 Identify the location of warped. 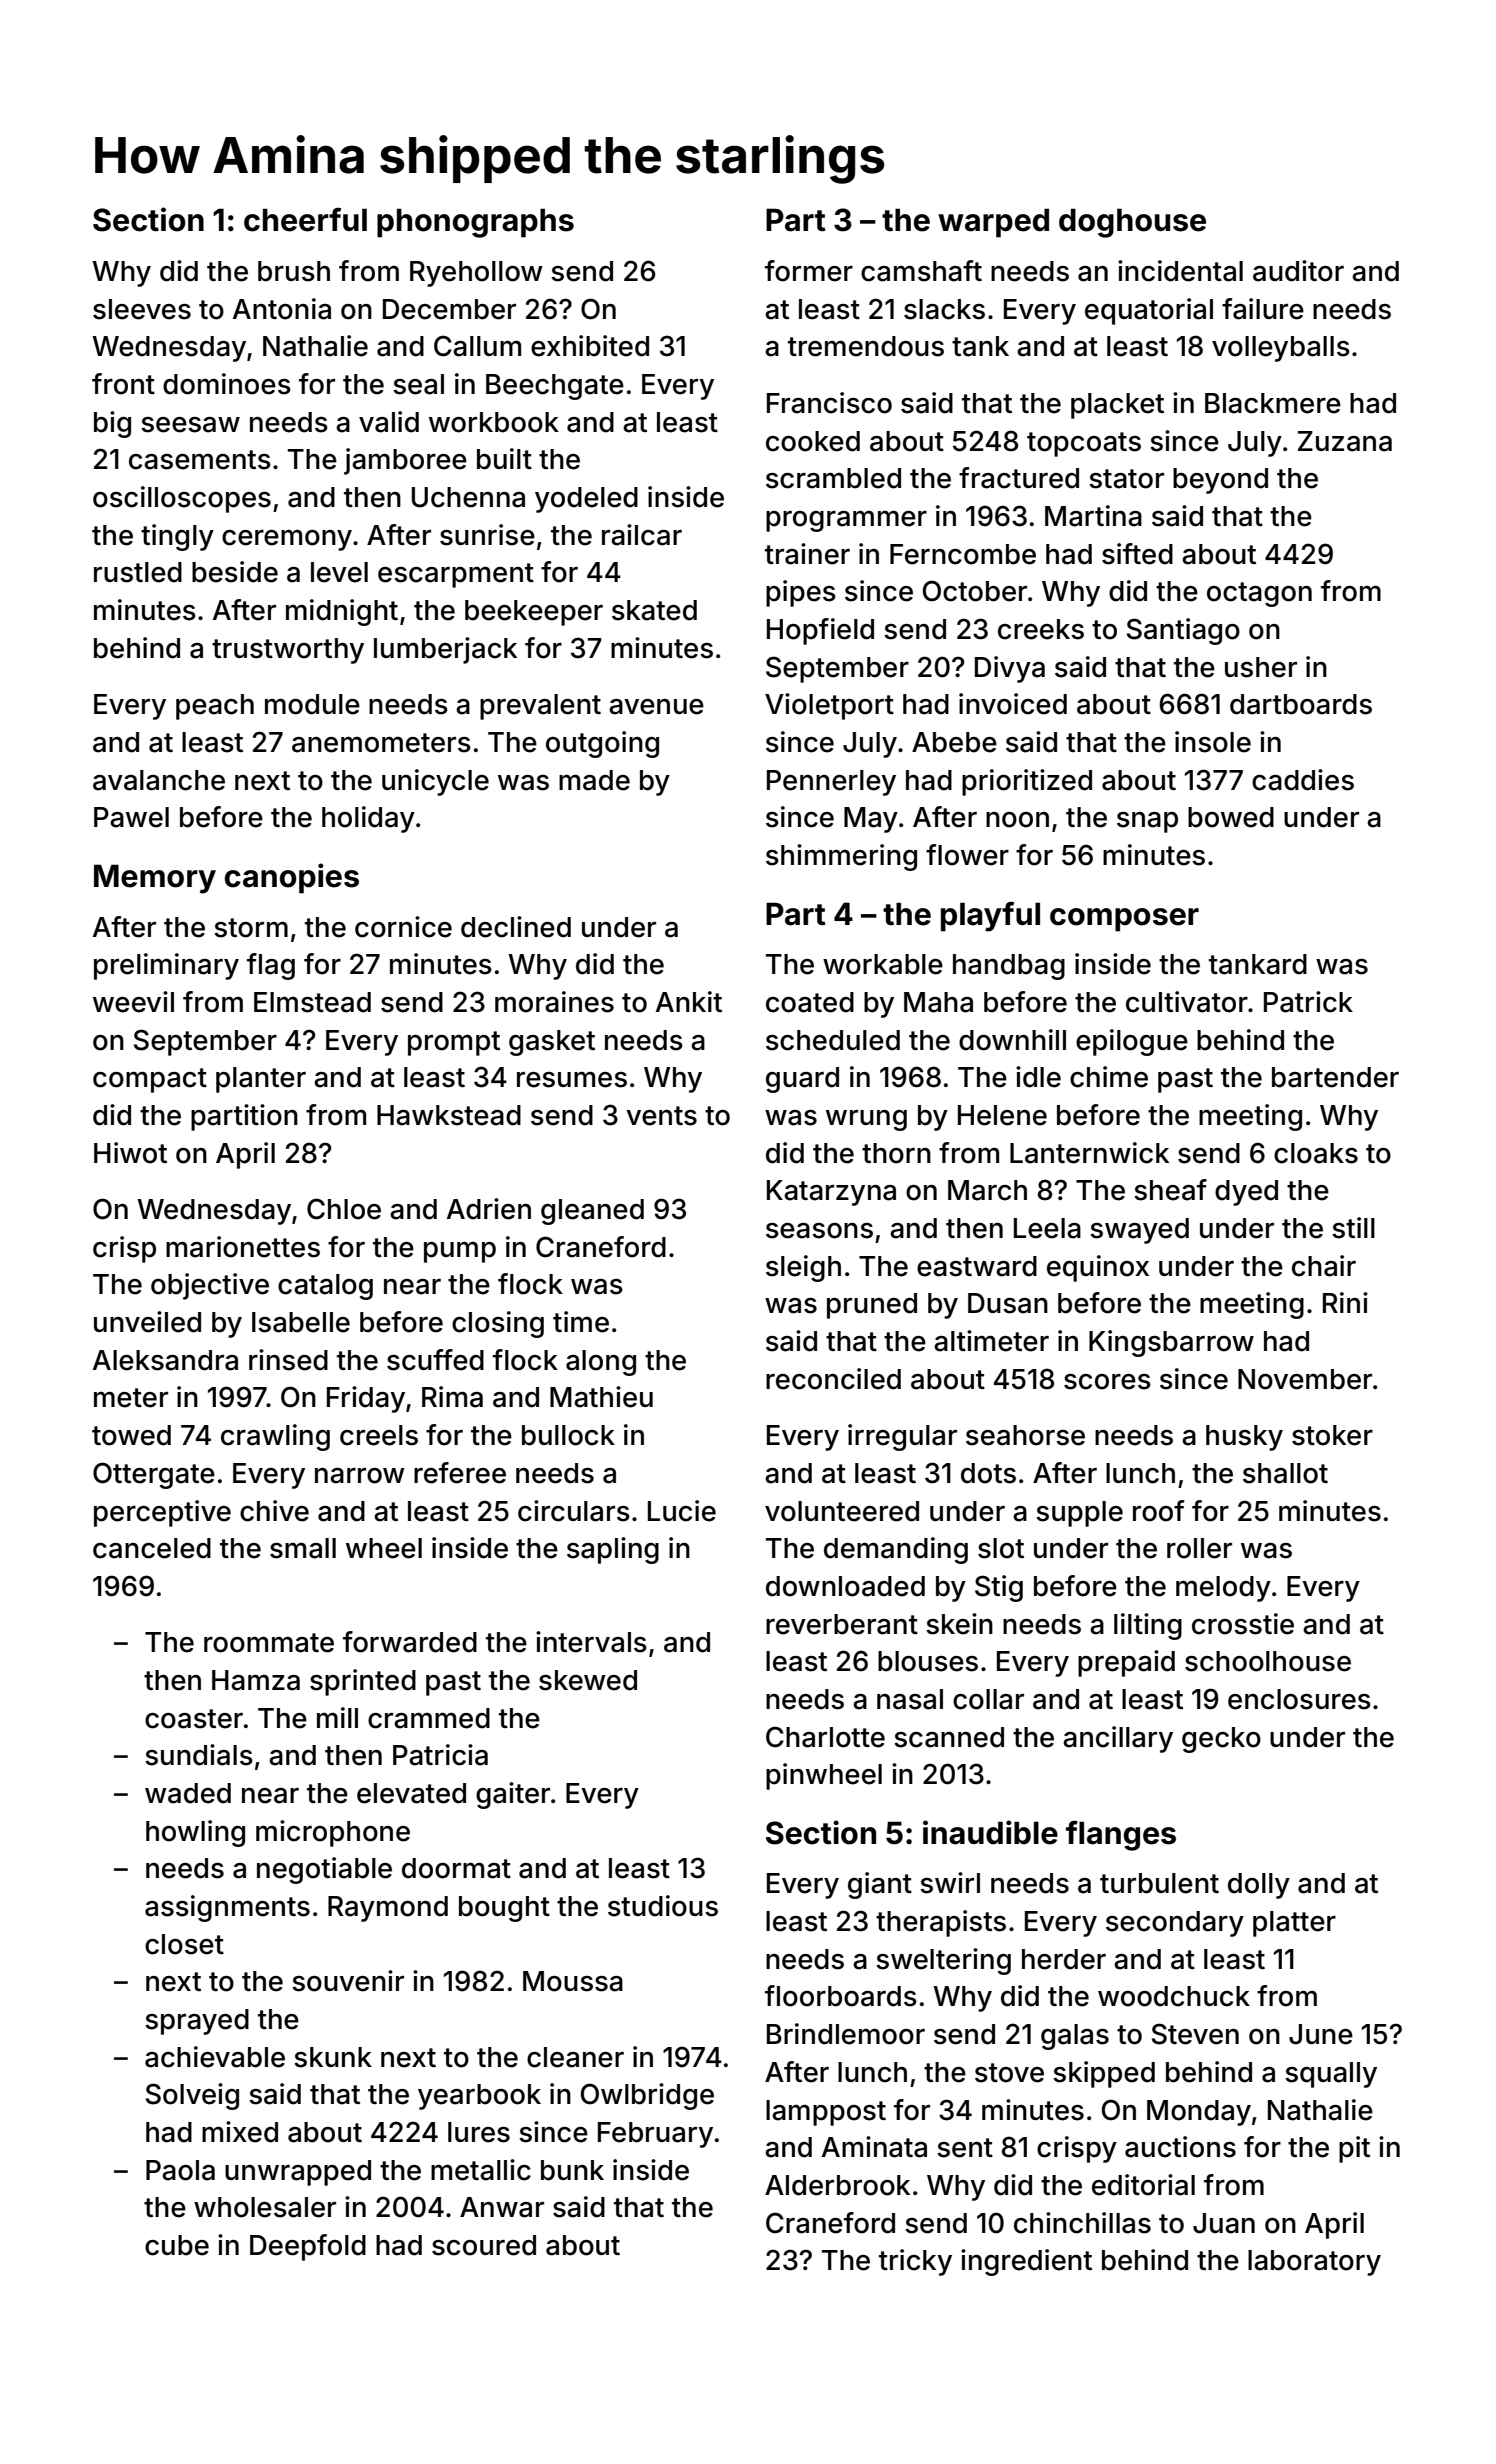
(993, 223).
